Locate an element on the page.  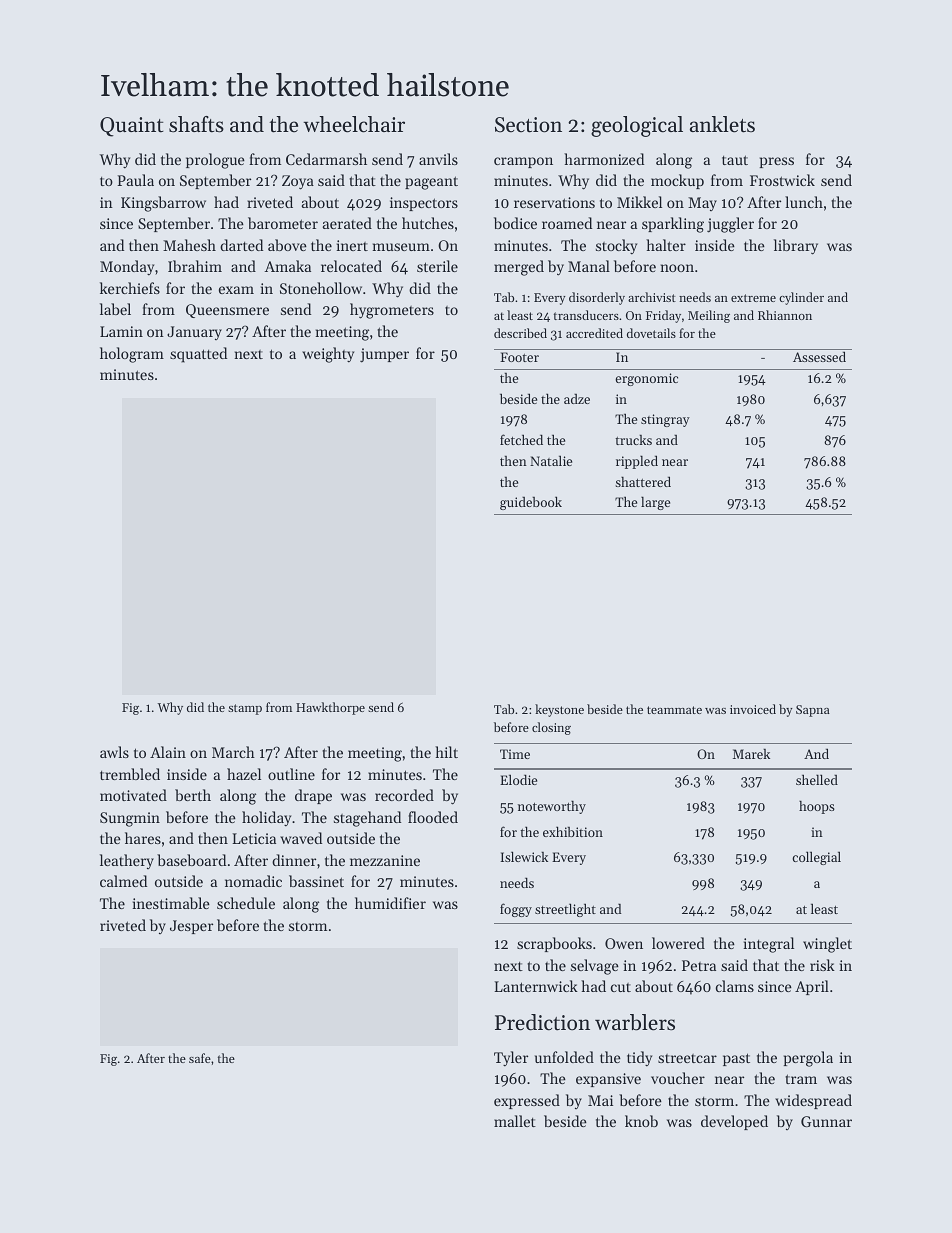
geological is located at coordinates (637, 126).
